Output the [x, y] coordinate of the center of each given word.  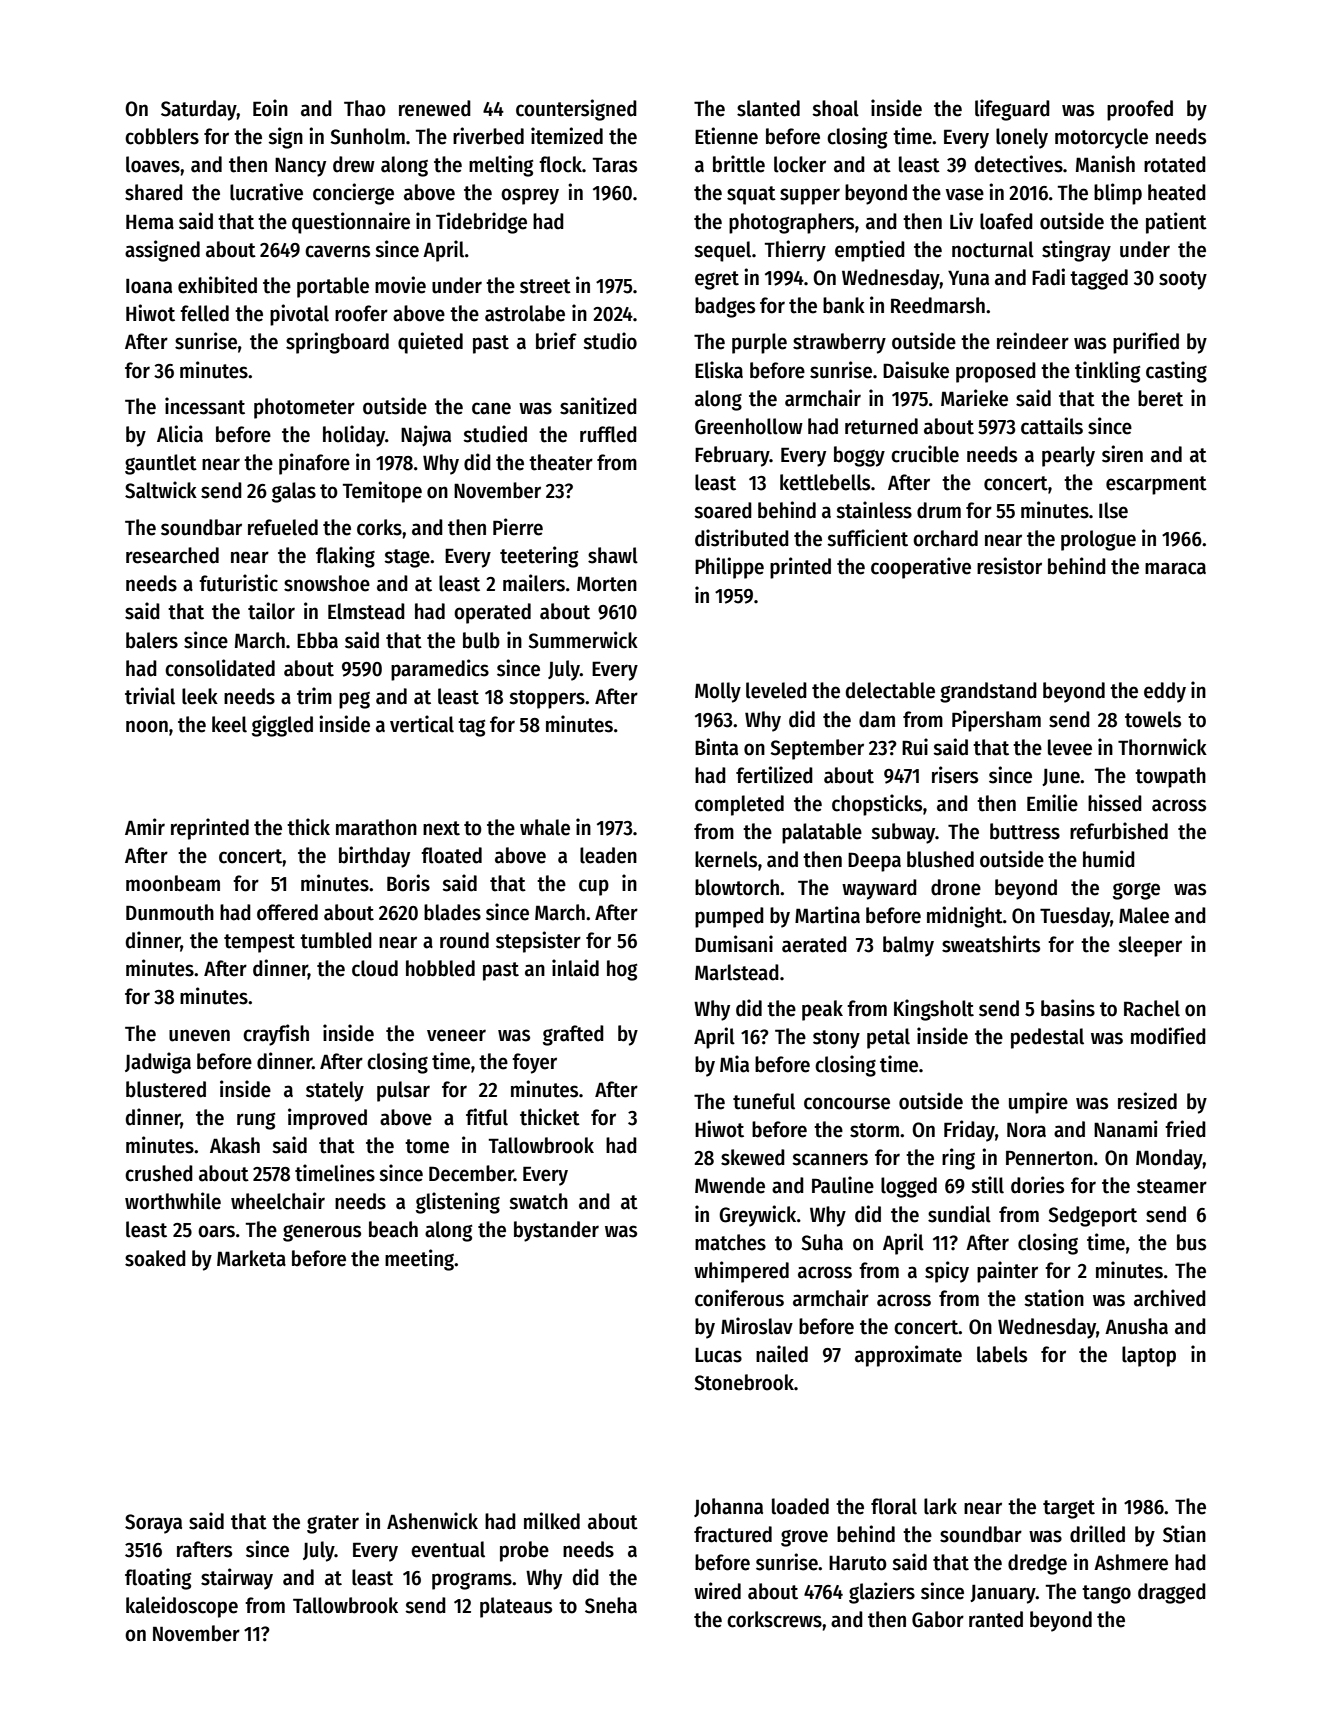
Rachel [1152, 1008]
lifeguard [1012, 110]
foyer [534, 1063]
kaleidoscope [182, 1607]
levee [1070, 747]
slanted [768, 108]
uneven [199, 1035]
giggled [282, 726]
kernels [726, 859]
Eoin [270, 108]
